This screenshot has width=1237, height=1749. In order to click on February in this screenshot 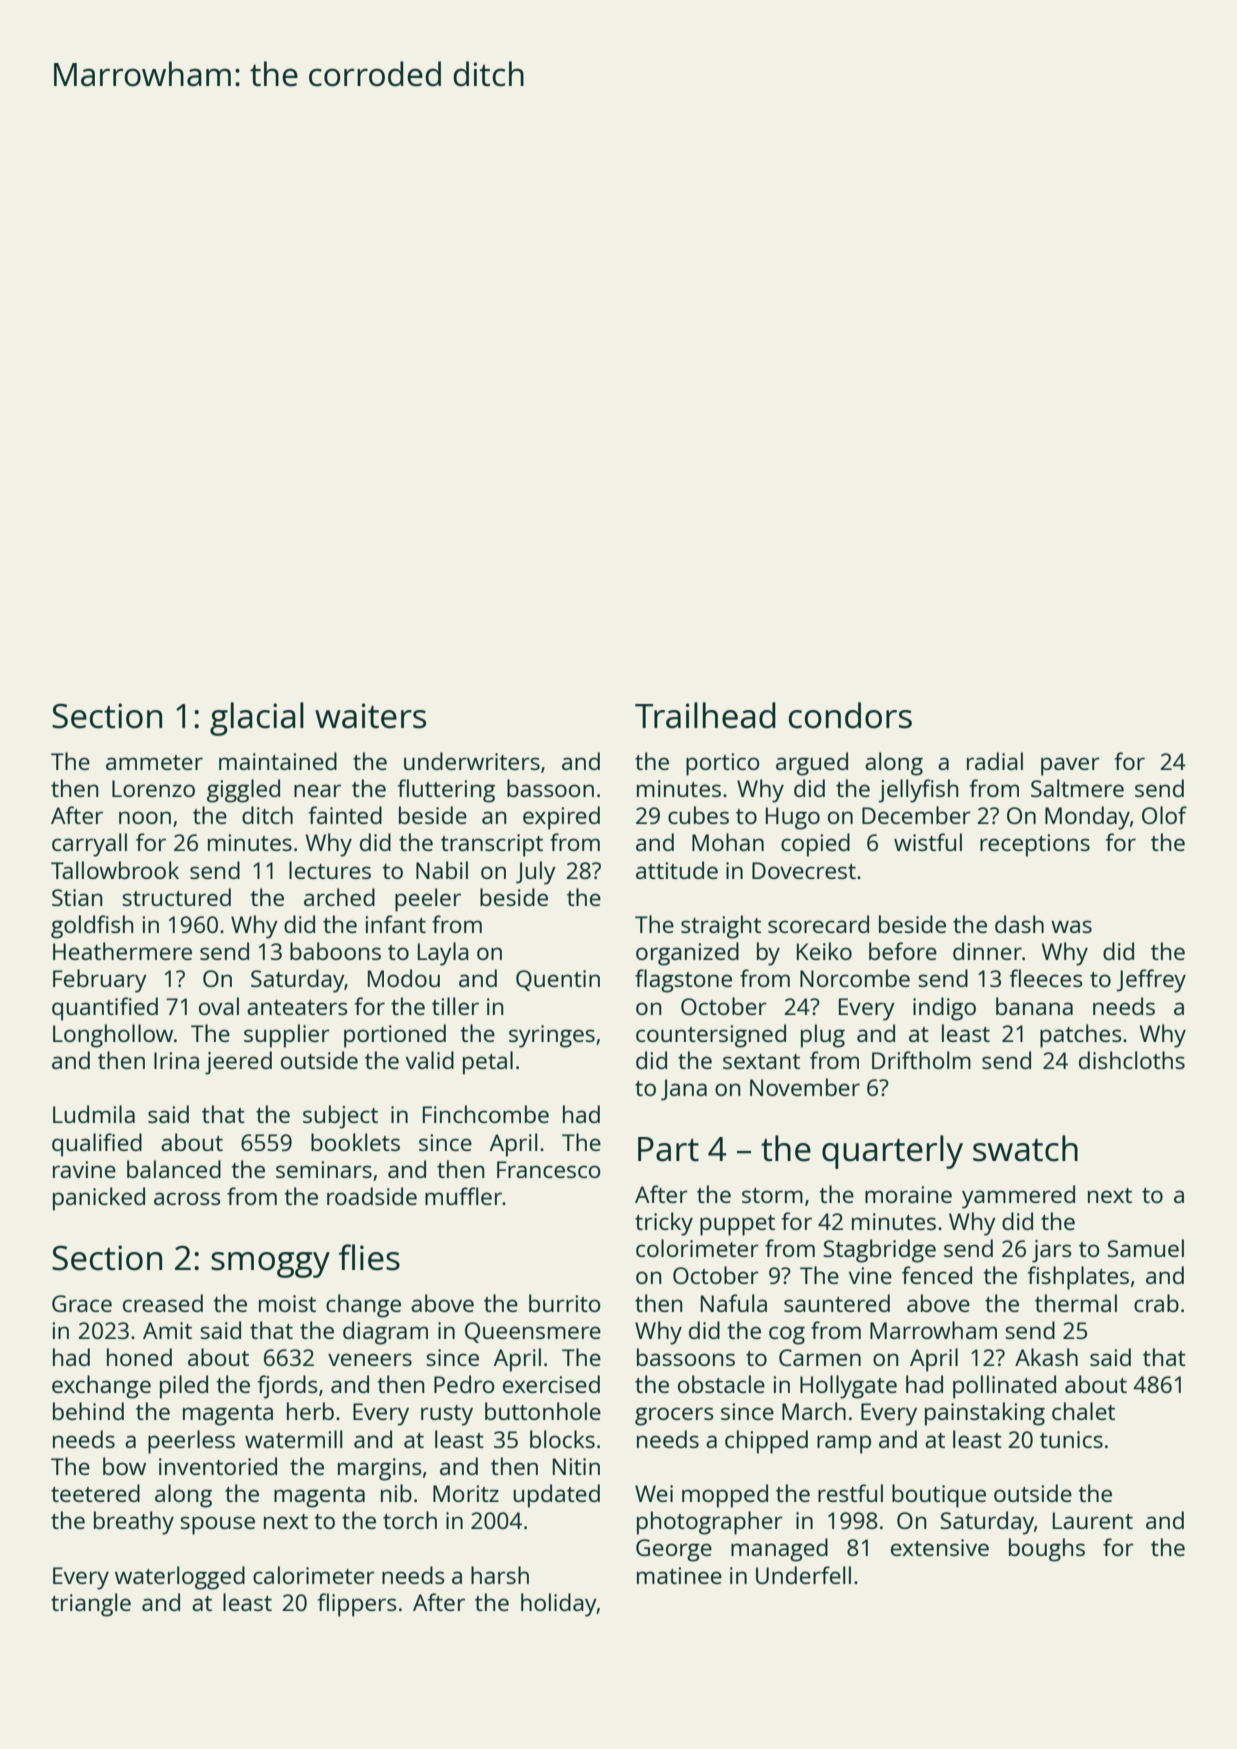, I will do `click(100, 981)`.
